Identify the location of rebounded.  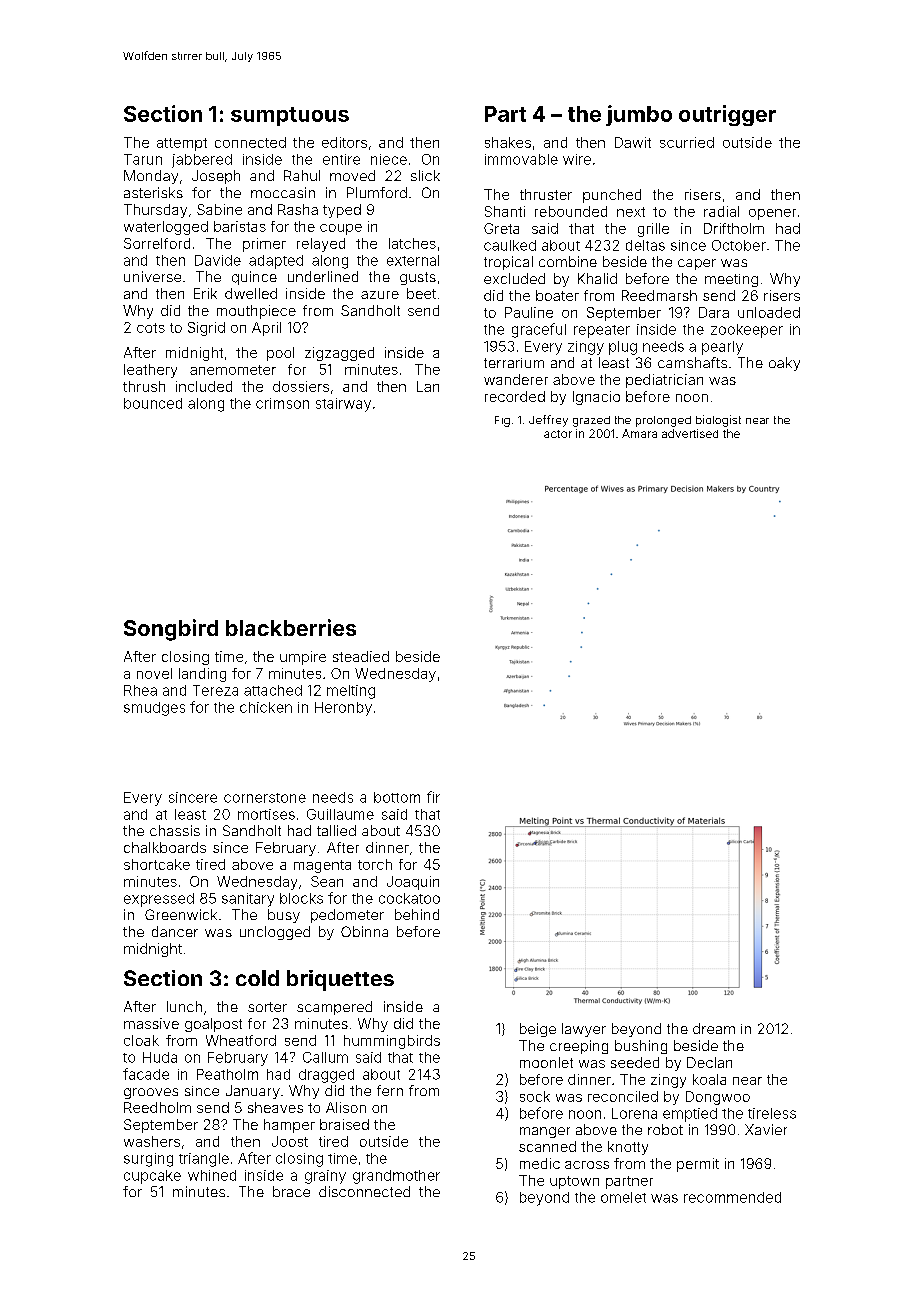
(571, 211).
